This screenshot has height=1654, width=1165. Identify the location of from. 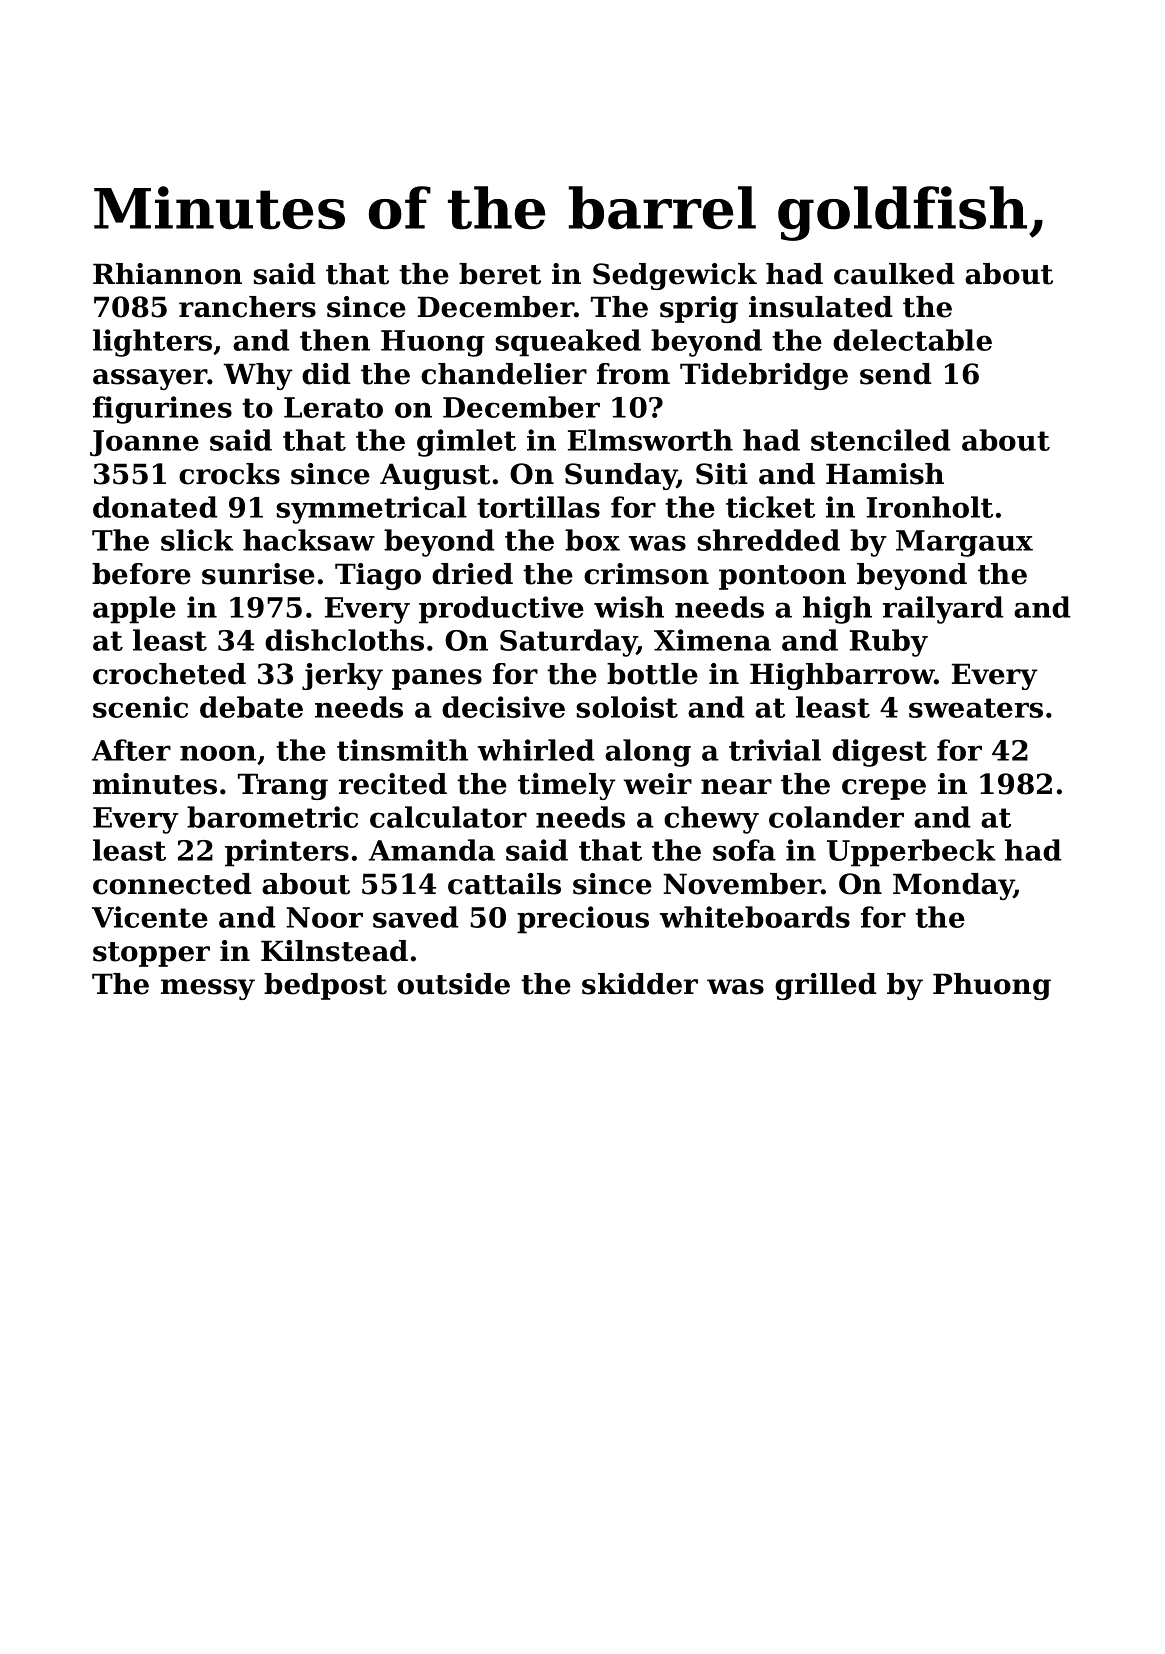
(633, 374).
